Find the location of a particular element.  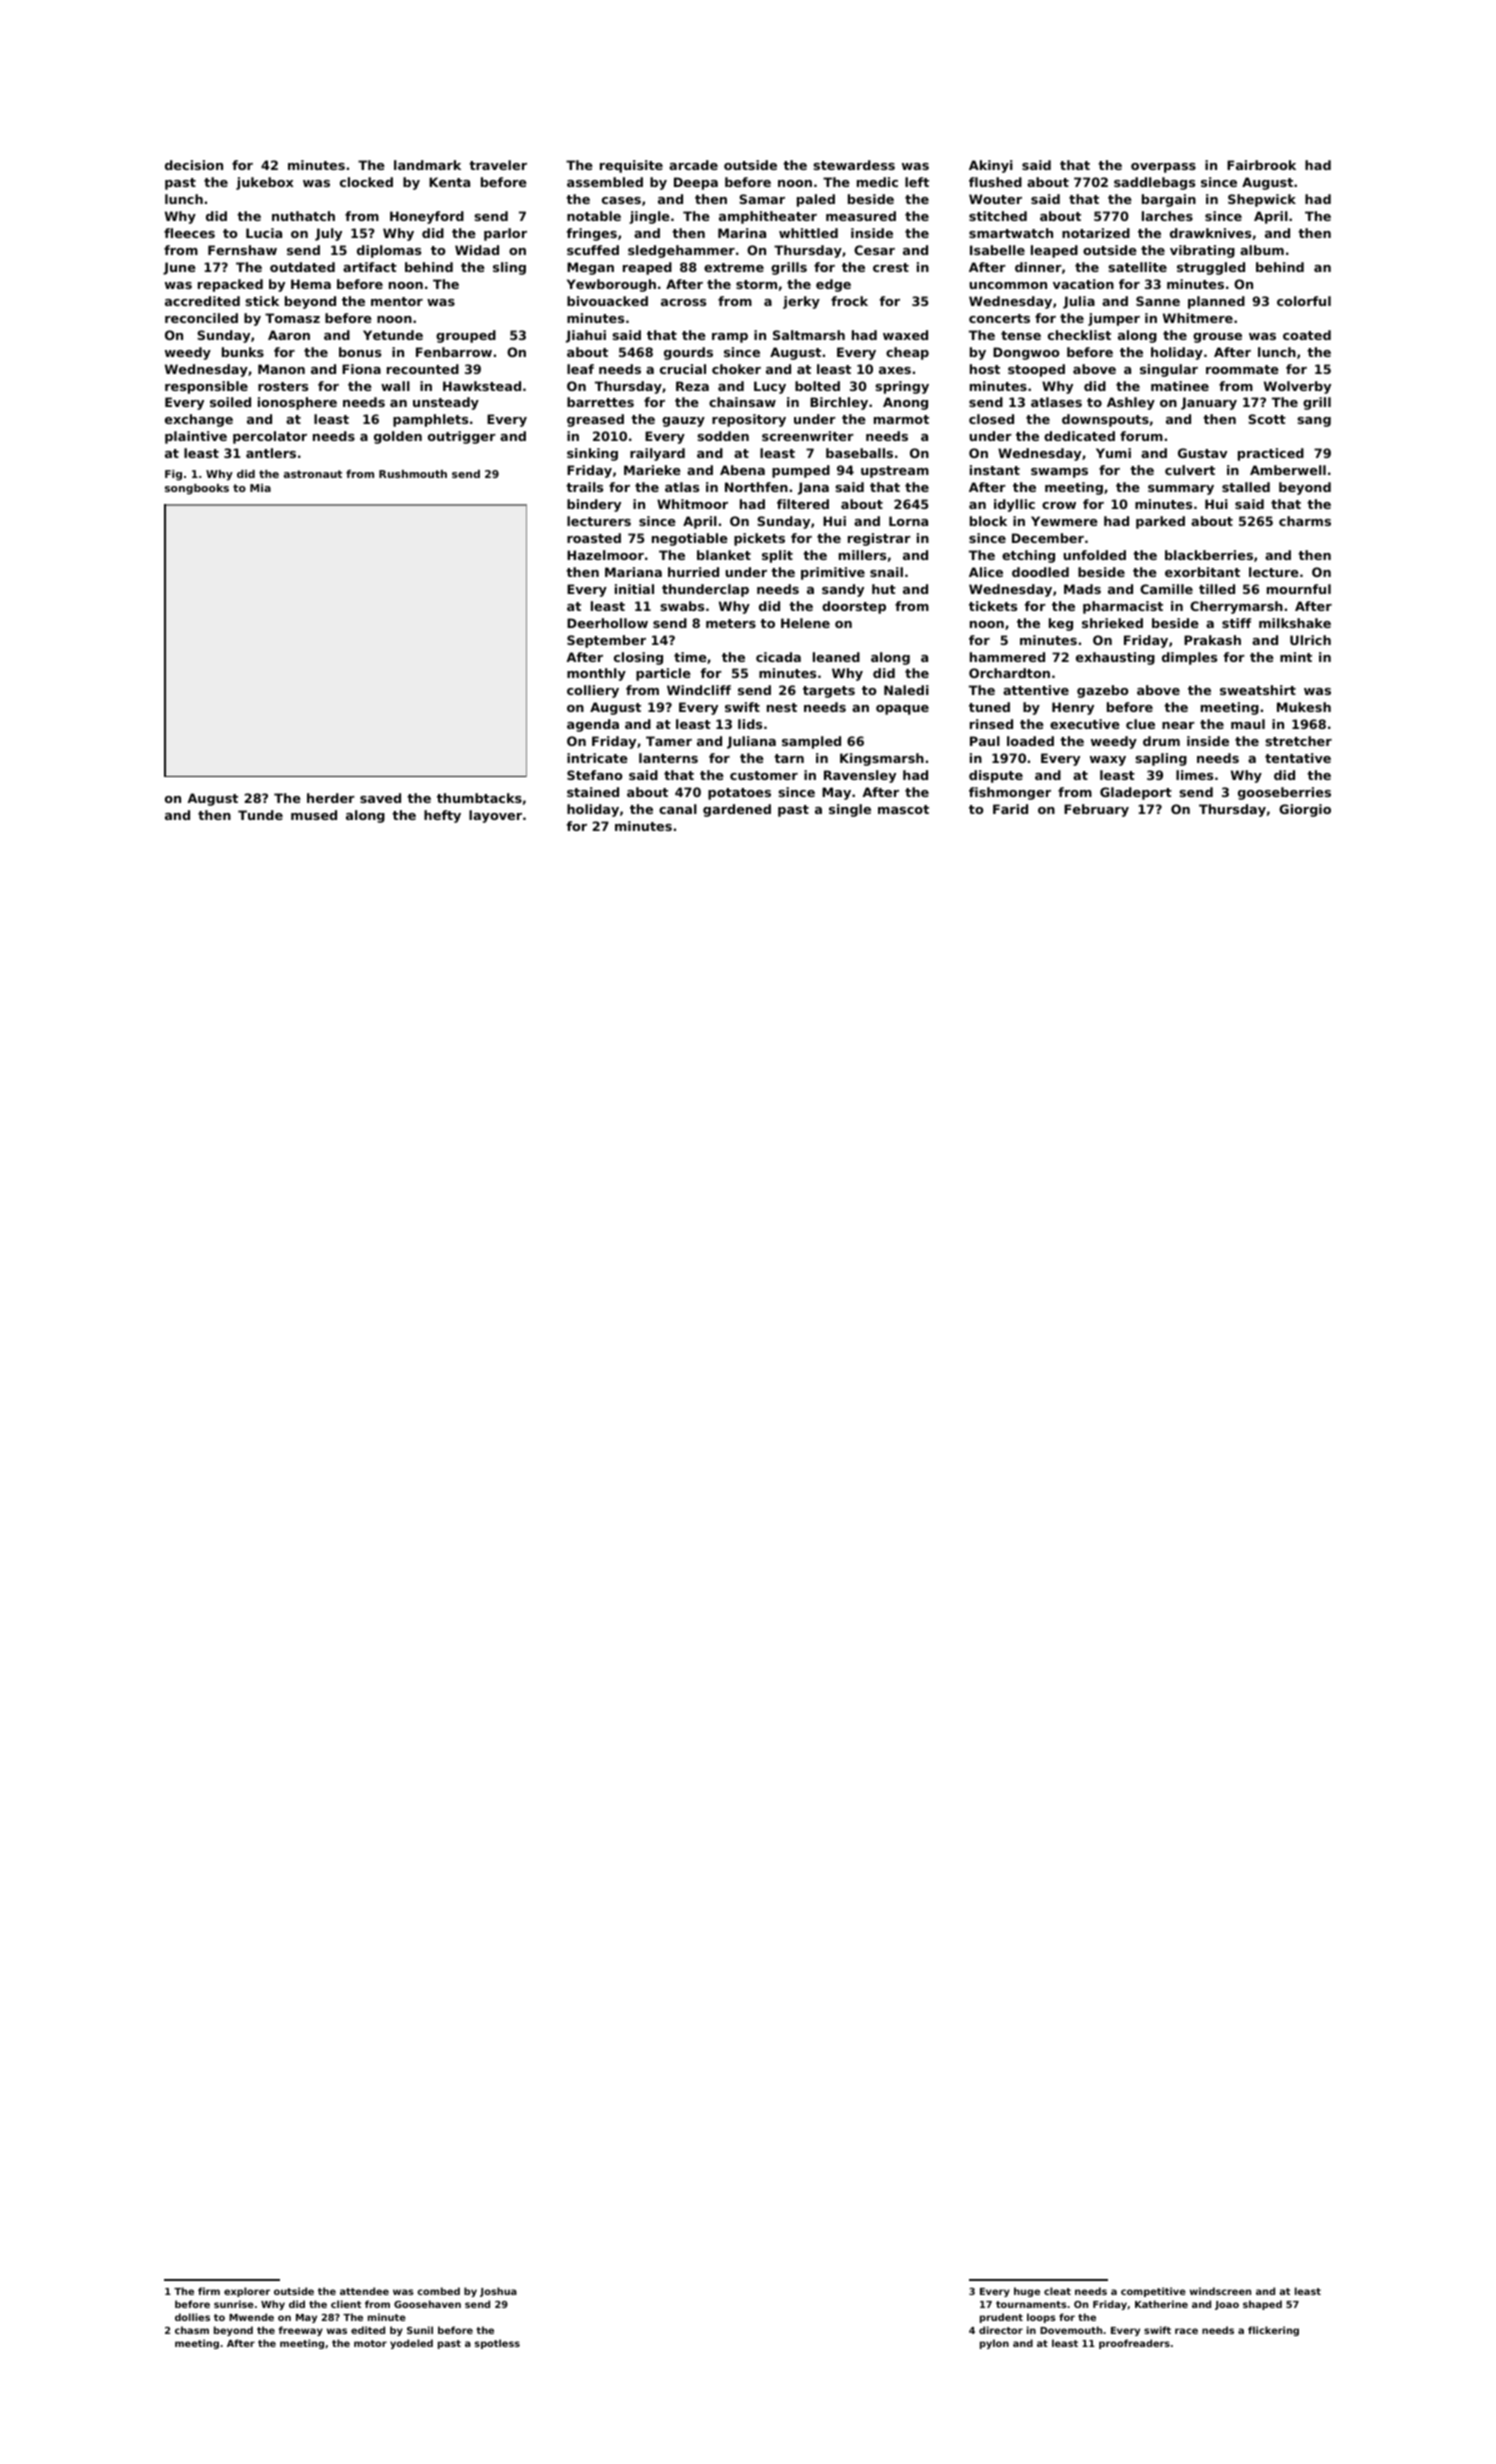

fleeces is located at coordinates (189, 233).
